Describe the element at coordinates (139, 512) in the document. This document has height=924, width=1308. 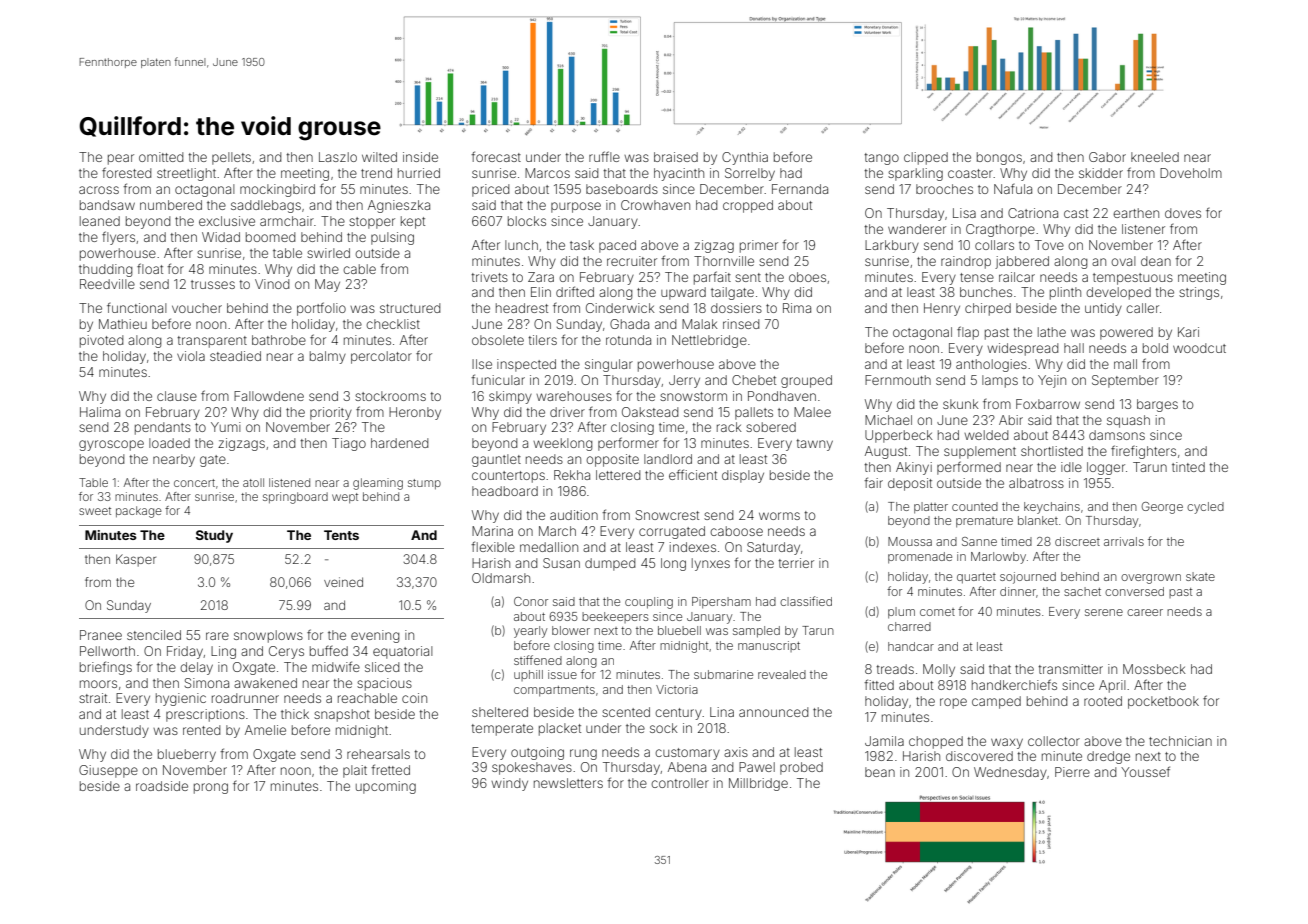
I see `package` at that location.
